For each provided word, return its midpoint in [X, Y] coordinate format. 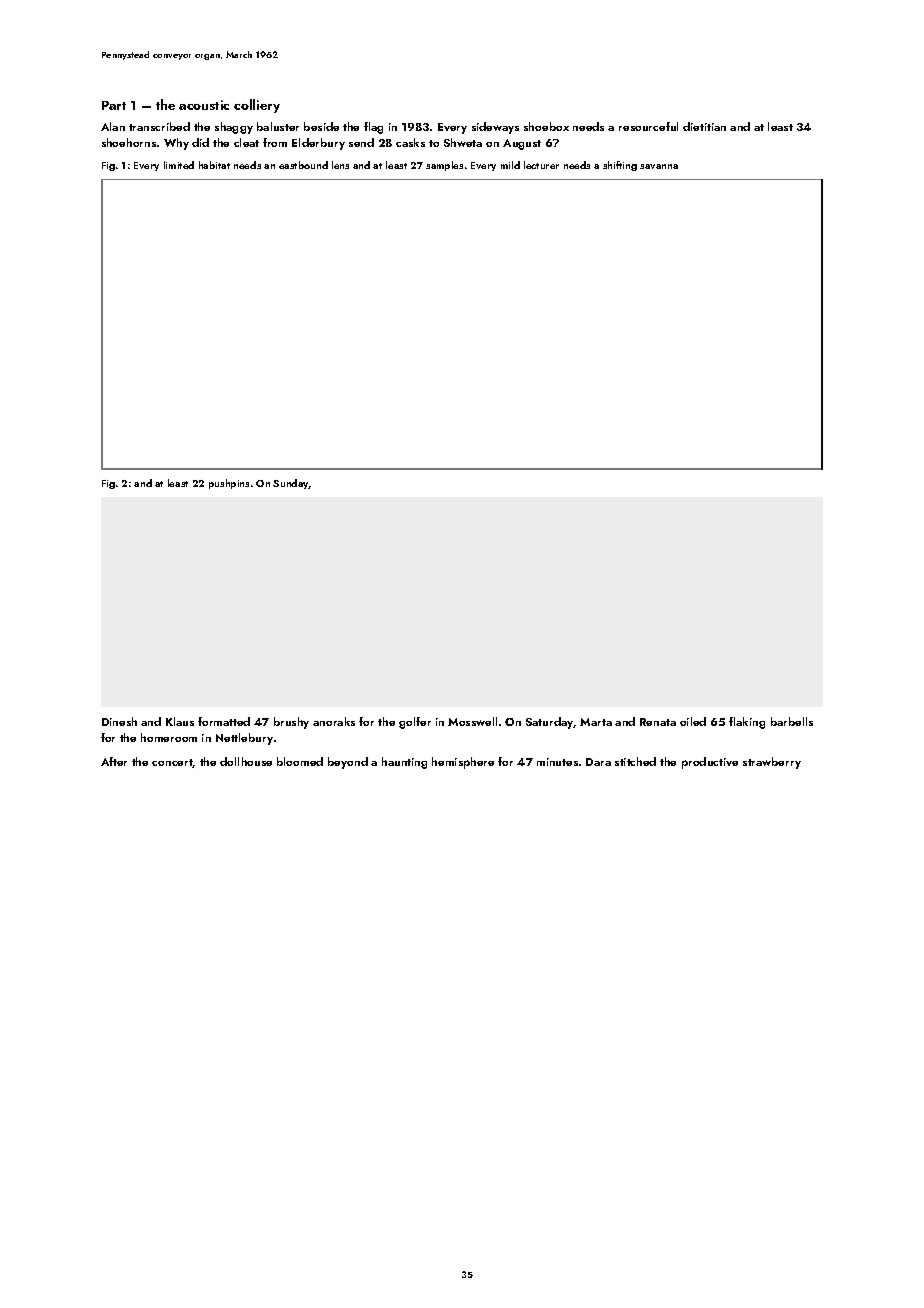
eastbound [303, 165]
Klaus [180, 721]
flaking [747, 723]
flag [373, 128]
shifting [620, 166]
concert [172, 763]
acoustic [204, 105]
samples [444, 166]
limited [179, 165]
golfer [415, 723]
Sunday [291, 484]
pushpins [229, 484]
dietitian [704, 126]
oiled [693, 721]
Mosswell [472, 721]
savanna [659, 166]
